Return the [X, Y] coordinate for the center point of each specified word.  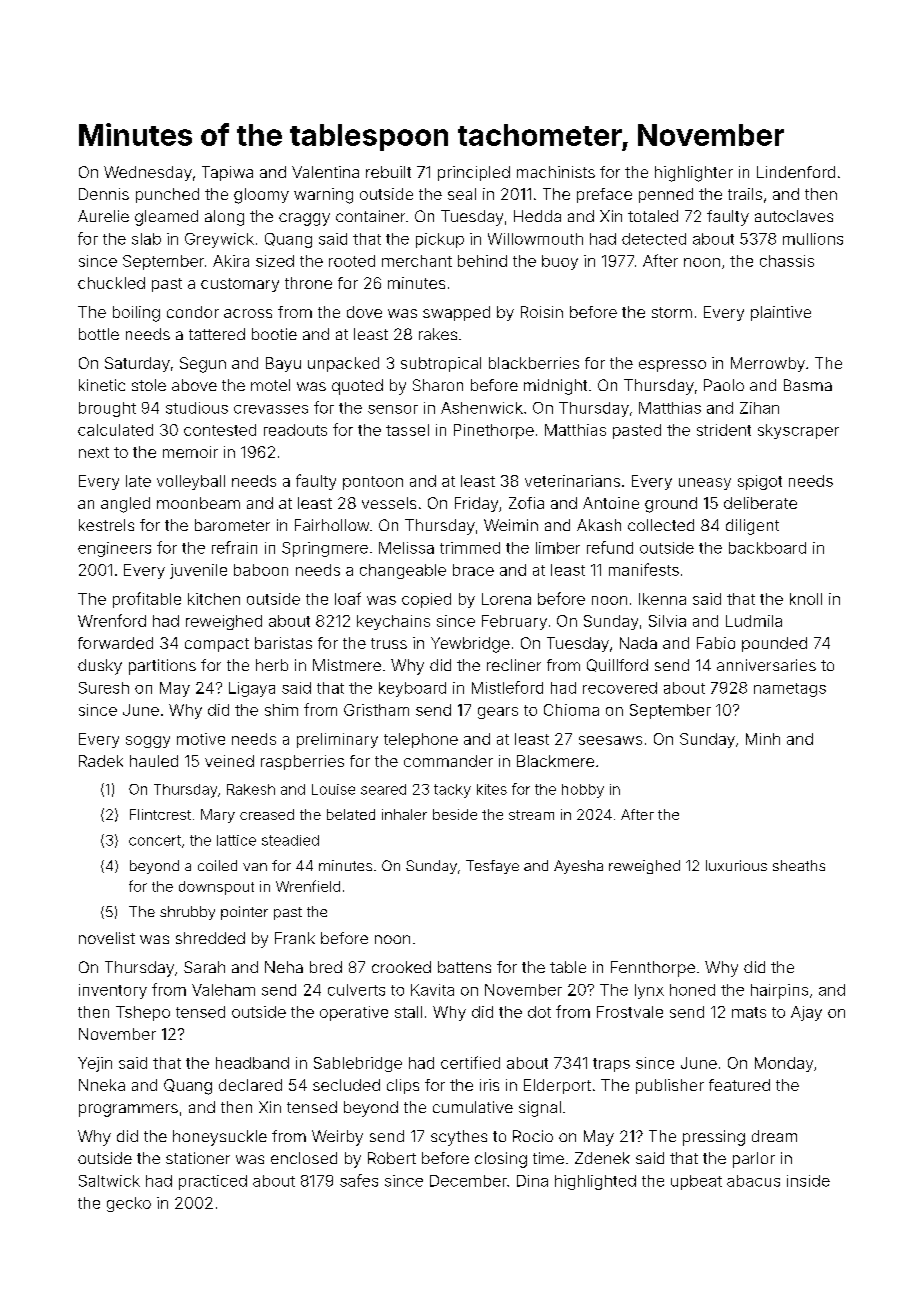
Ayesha [578, 867]
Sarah [204, 967]
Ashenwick [482, 408]
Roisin [542, 312]
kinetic [102, 385]
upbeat [696, 1182]
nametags [790, 690]
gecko [129, 1204]
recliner [514, 665]
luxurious [736, 865]
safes [359, 1180]
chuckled [111, 283]
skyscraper [798, 431]
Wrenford [112, 620]
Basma [808, 385]
